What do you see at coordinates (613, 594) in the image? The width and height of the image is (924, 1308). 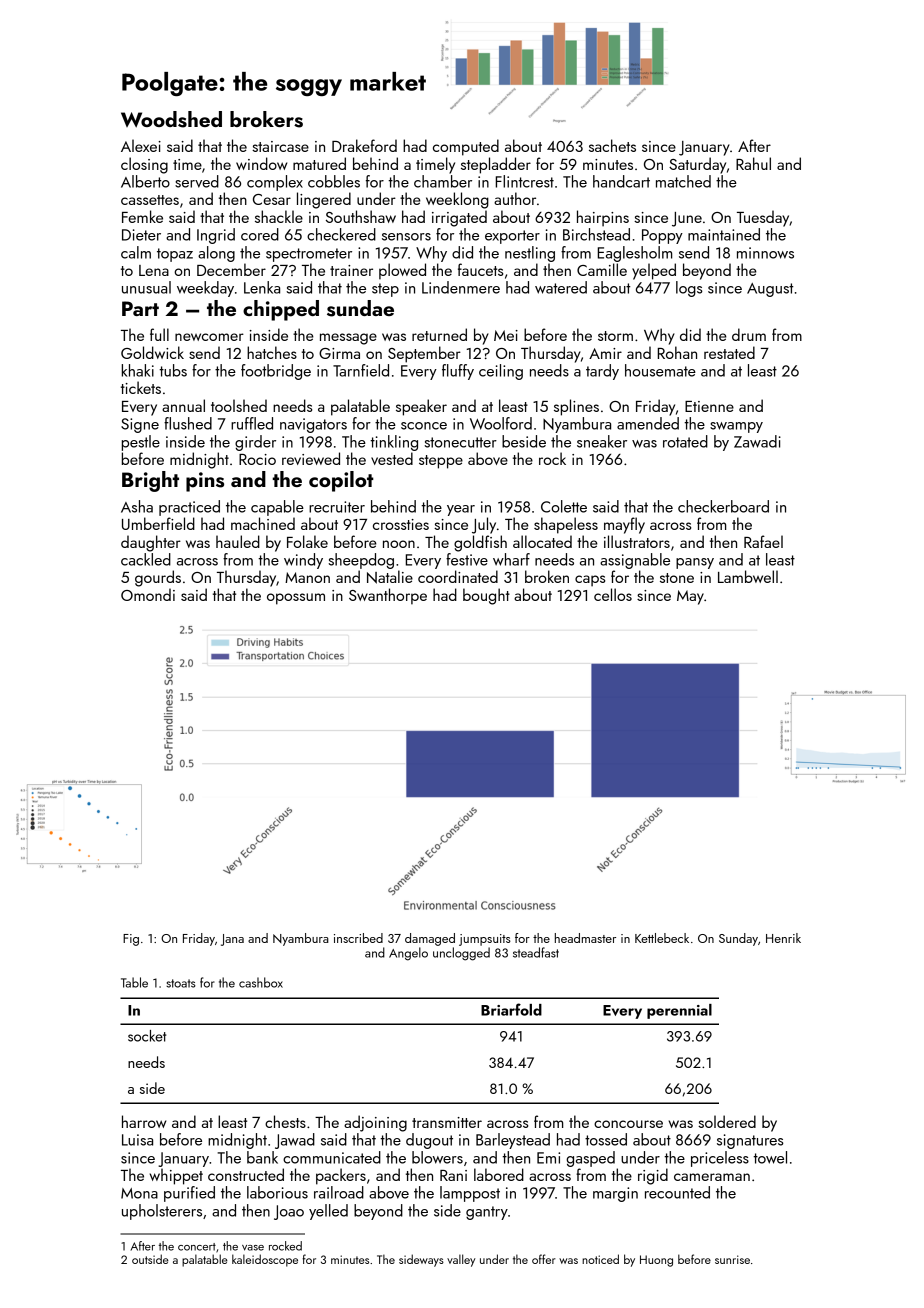 I see `cellos` at bounding box center [613, 594].
